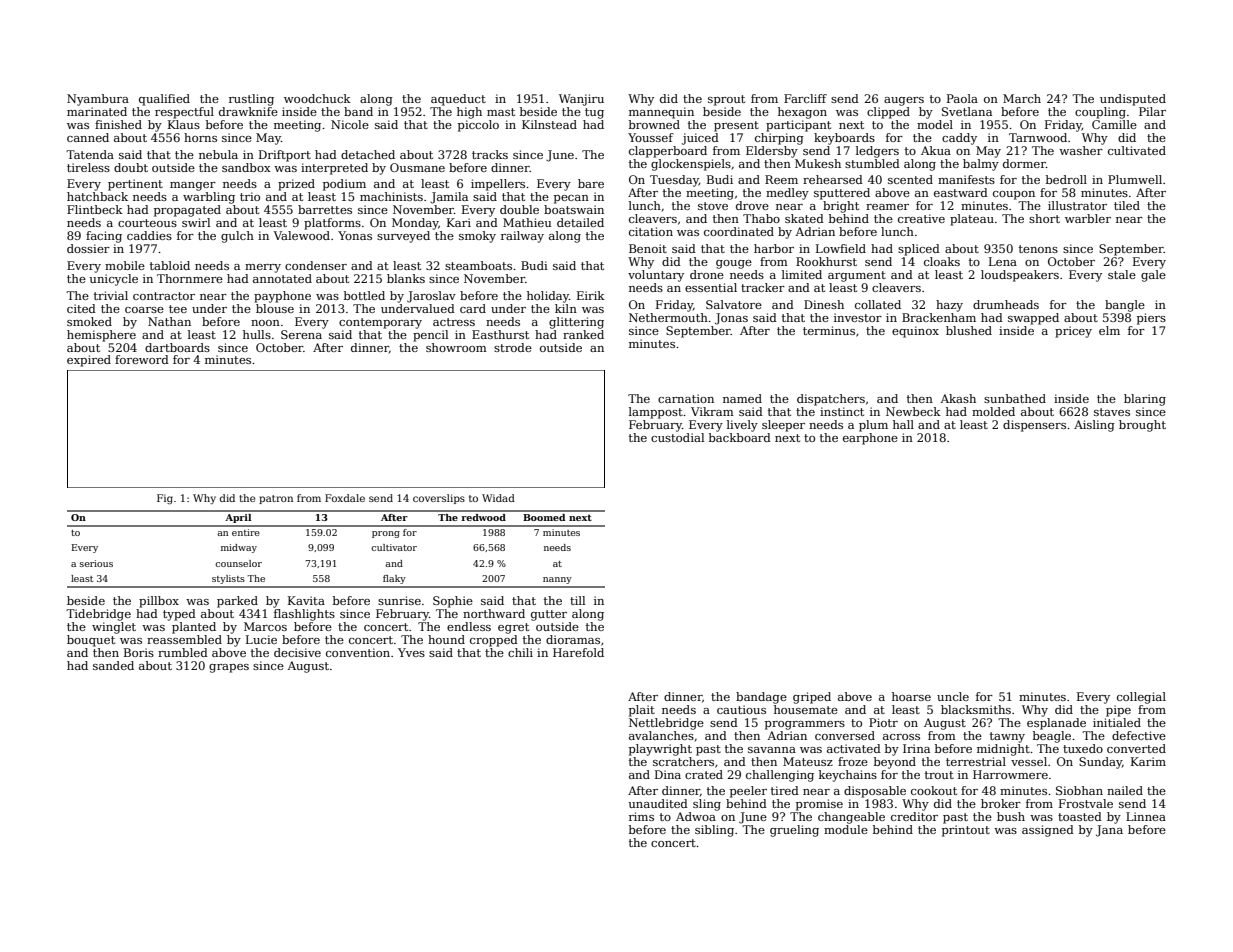  I want to click on Kavita, so click(306, 600).
